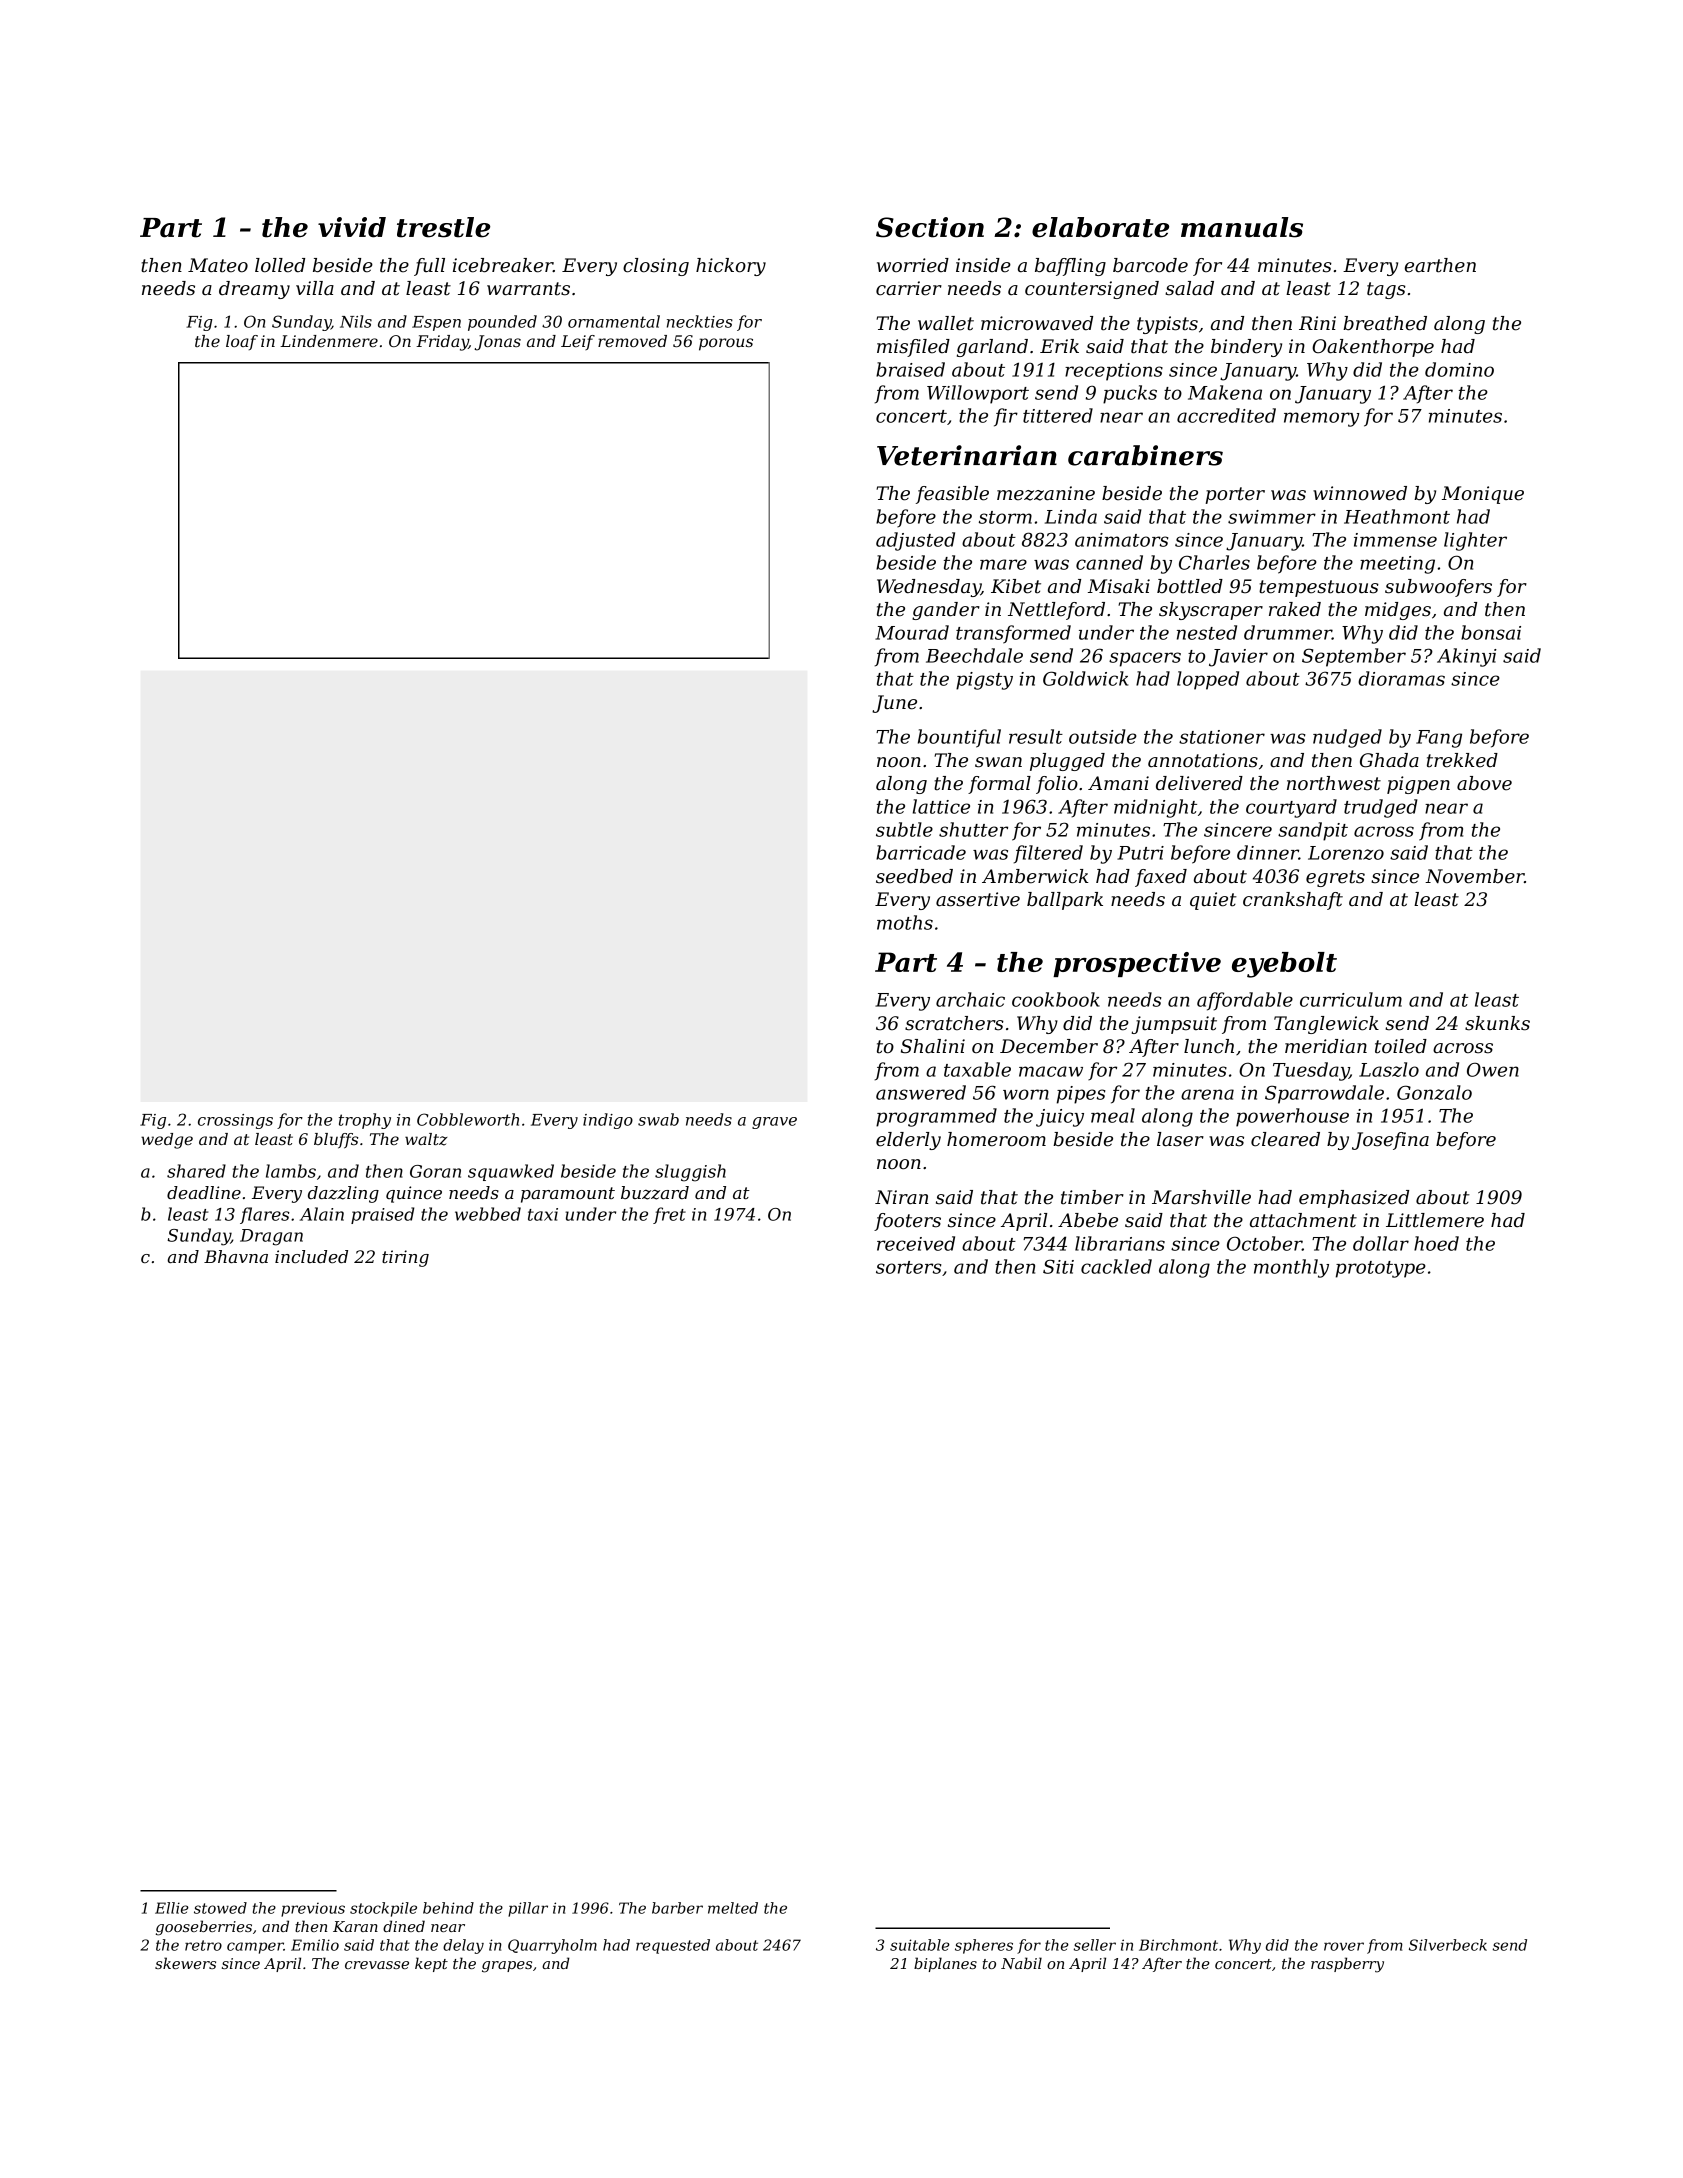  What do you see at coordinates (497, 343) in the screenshot?
I see `Jonas` at bounding box center [497, 343].
